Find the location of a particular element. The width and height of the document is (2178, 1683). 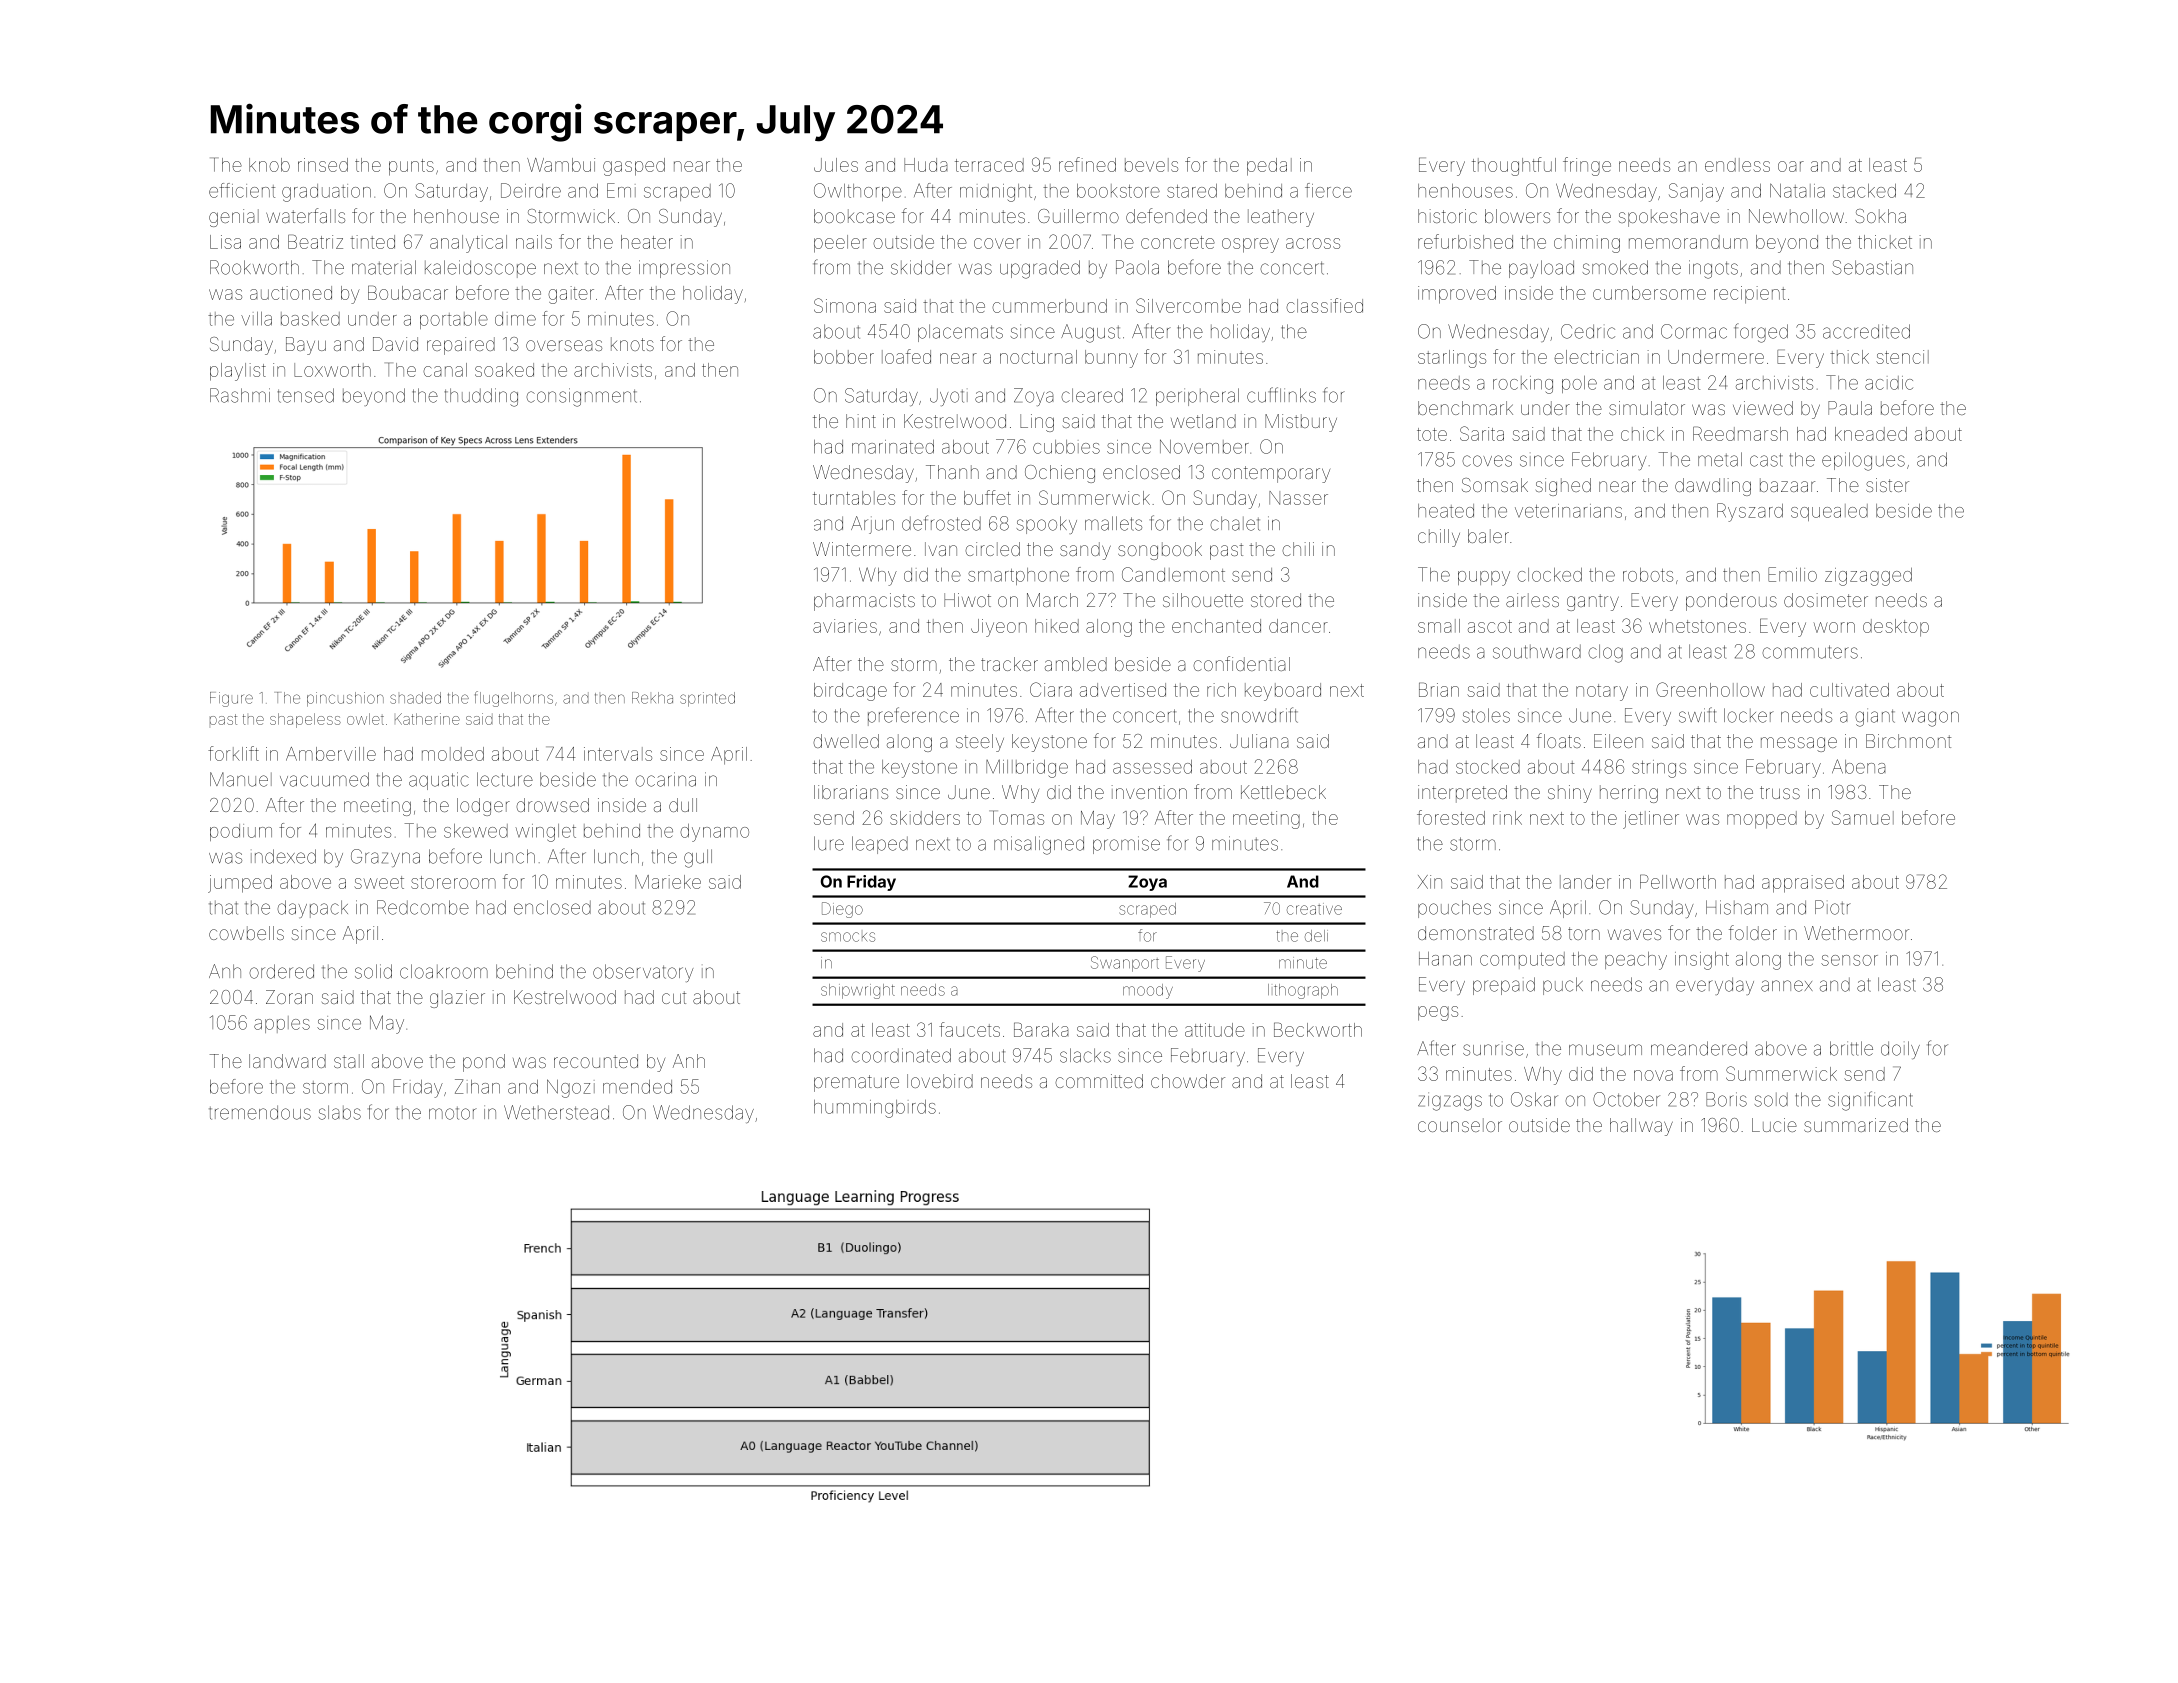

Wetherstead is located at coordinates (556, 1112).
